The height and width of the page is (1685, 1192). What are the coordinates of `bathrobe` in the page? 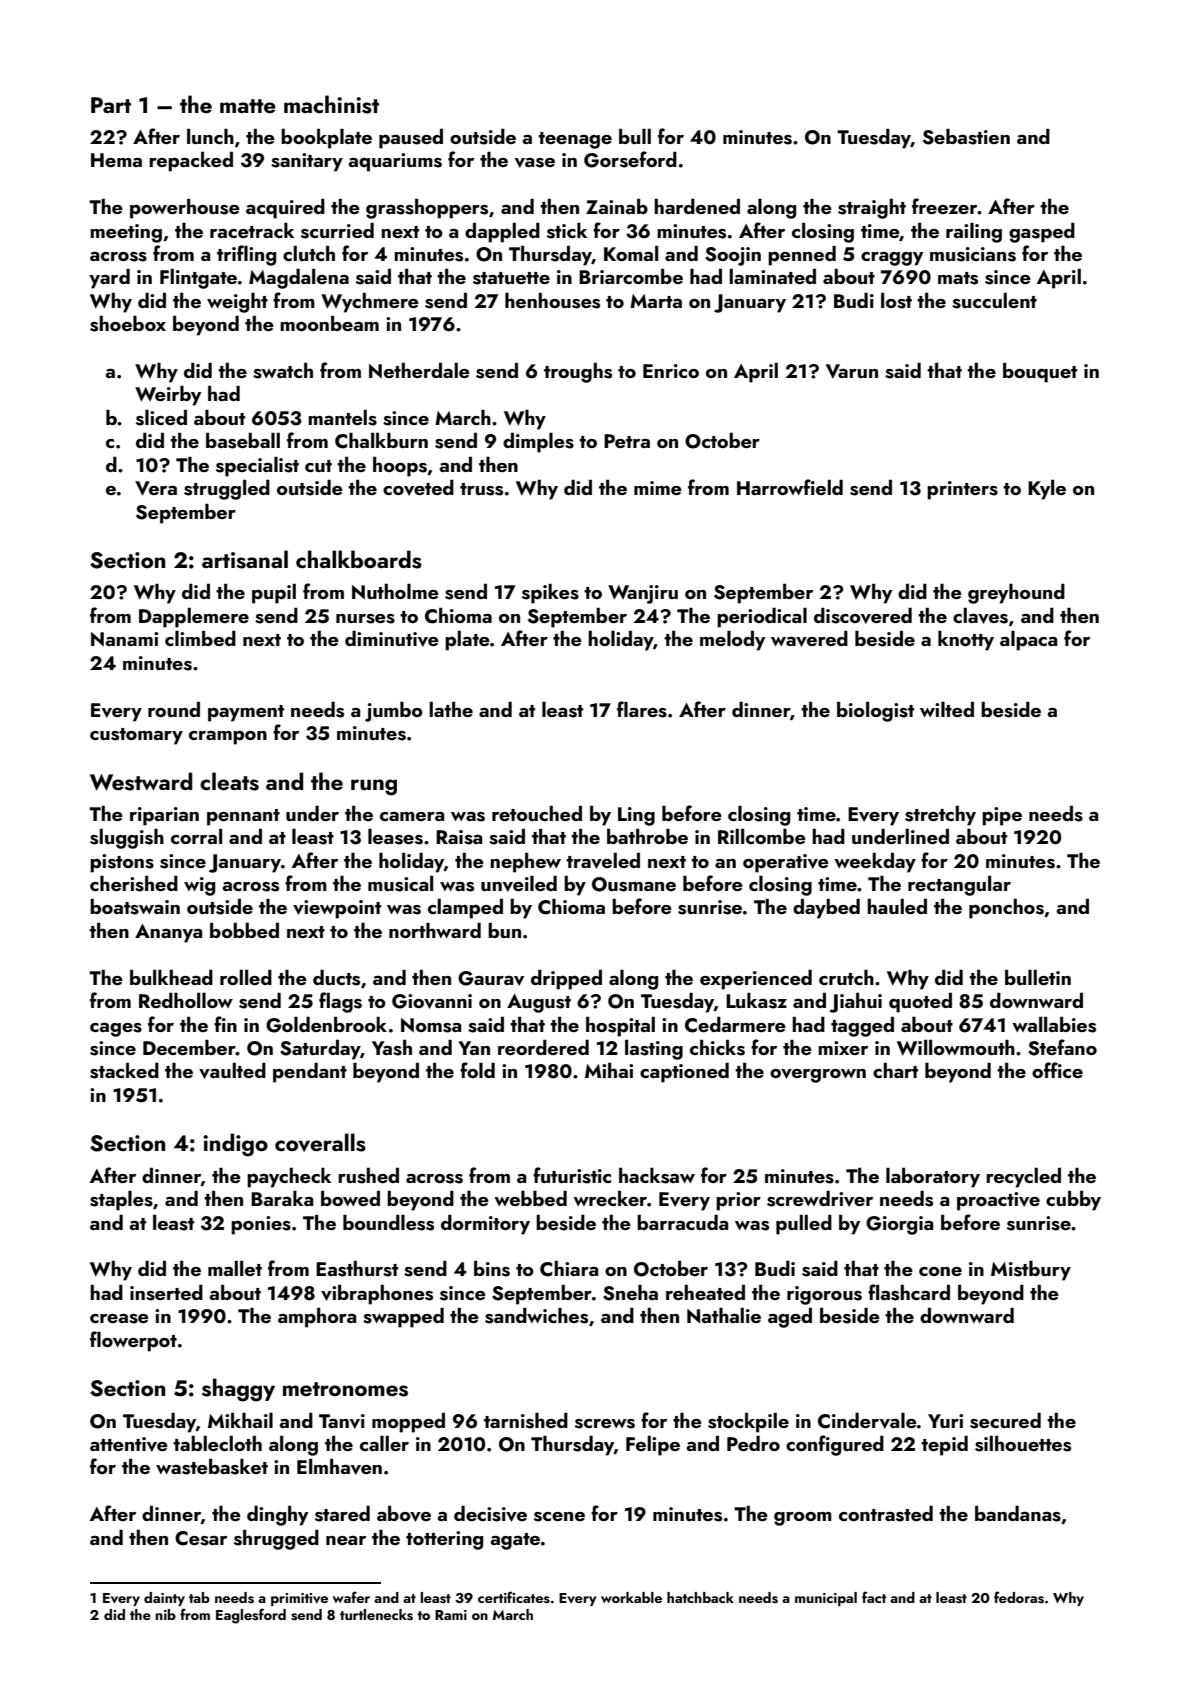 It's located at (647, 836).
